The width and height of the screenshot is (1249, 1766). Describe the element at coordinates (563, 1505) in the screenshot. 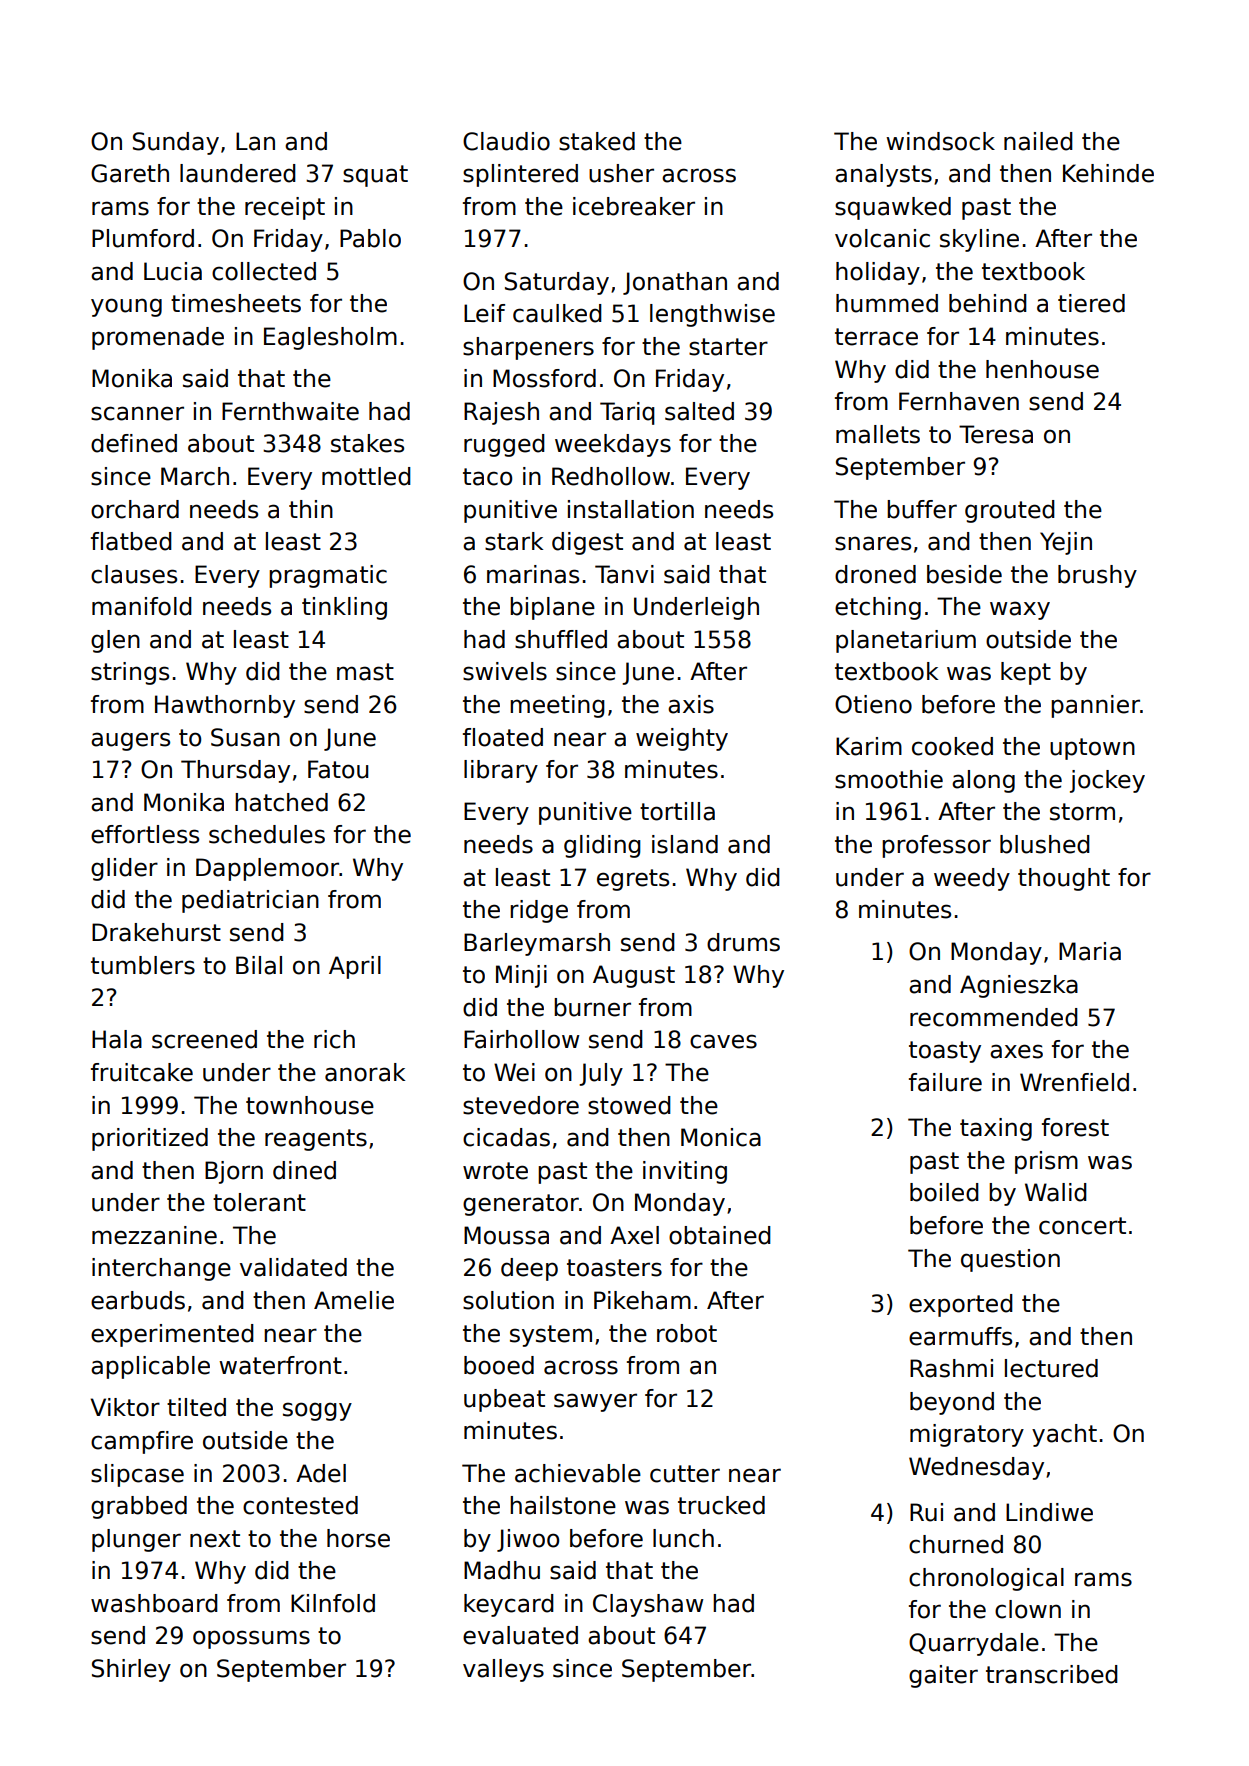

I see `hailstone` at that location.
